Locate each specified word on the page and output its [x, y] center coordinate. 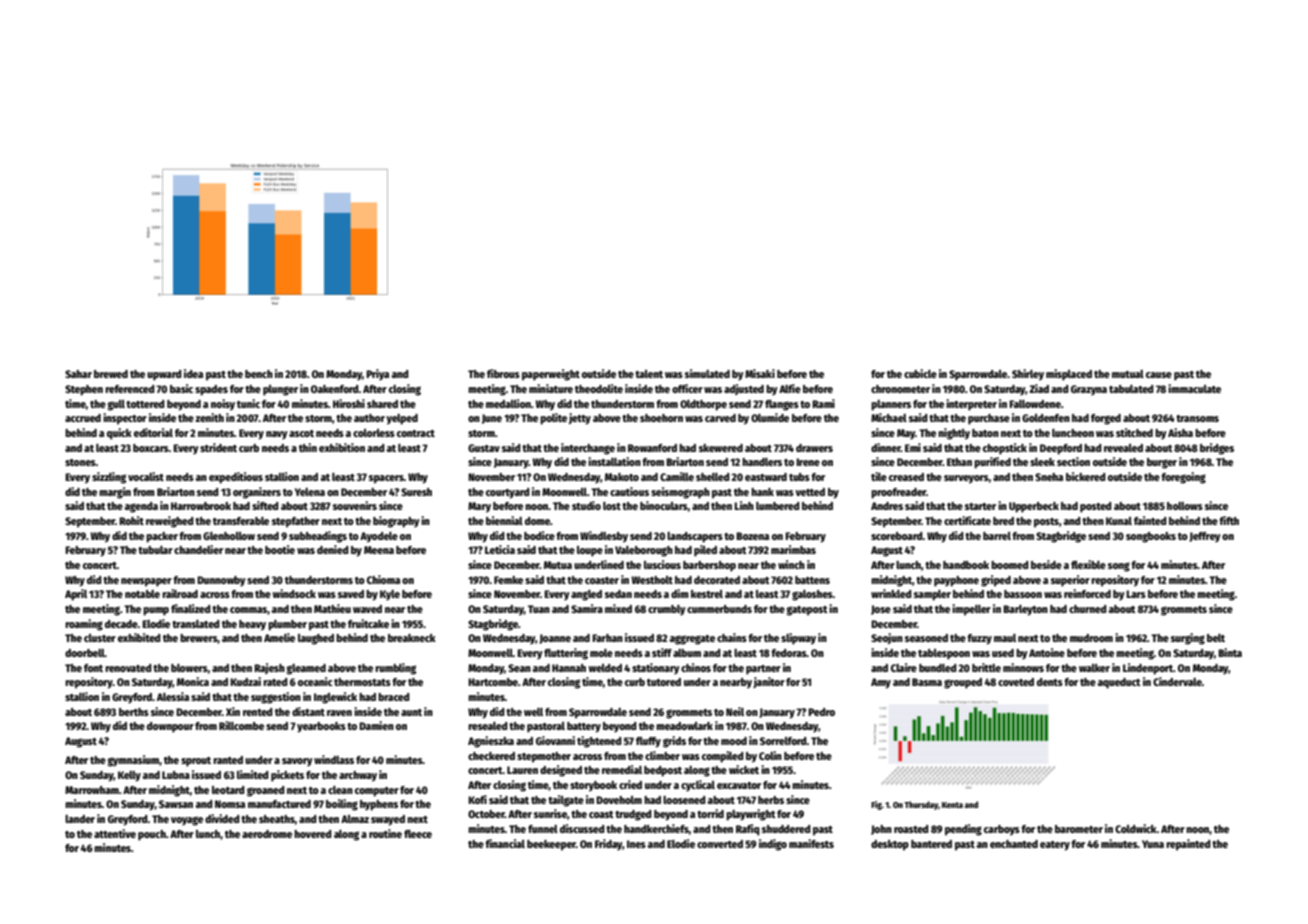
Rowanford [652, 448]
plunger [280, 390]
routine [385, 833]
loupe [590, 551]
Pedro [821, 712]
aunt [411, 712]
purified [992, 463]
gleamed [306, 669]
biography [396, 522]
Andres [887, 506]
